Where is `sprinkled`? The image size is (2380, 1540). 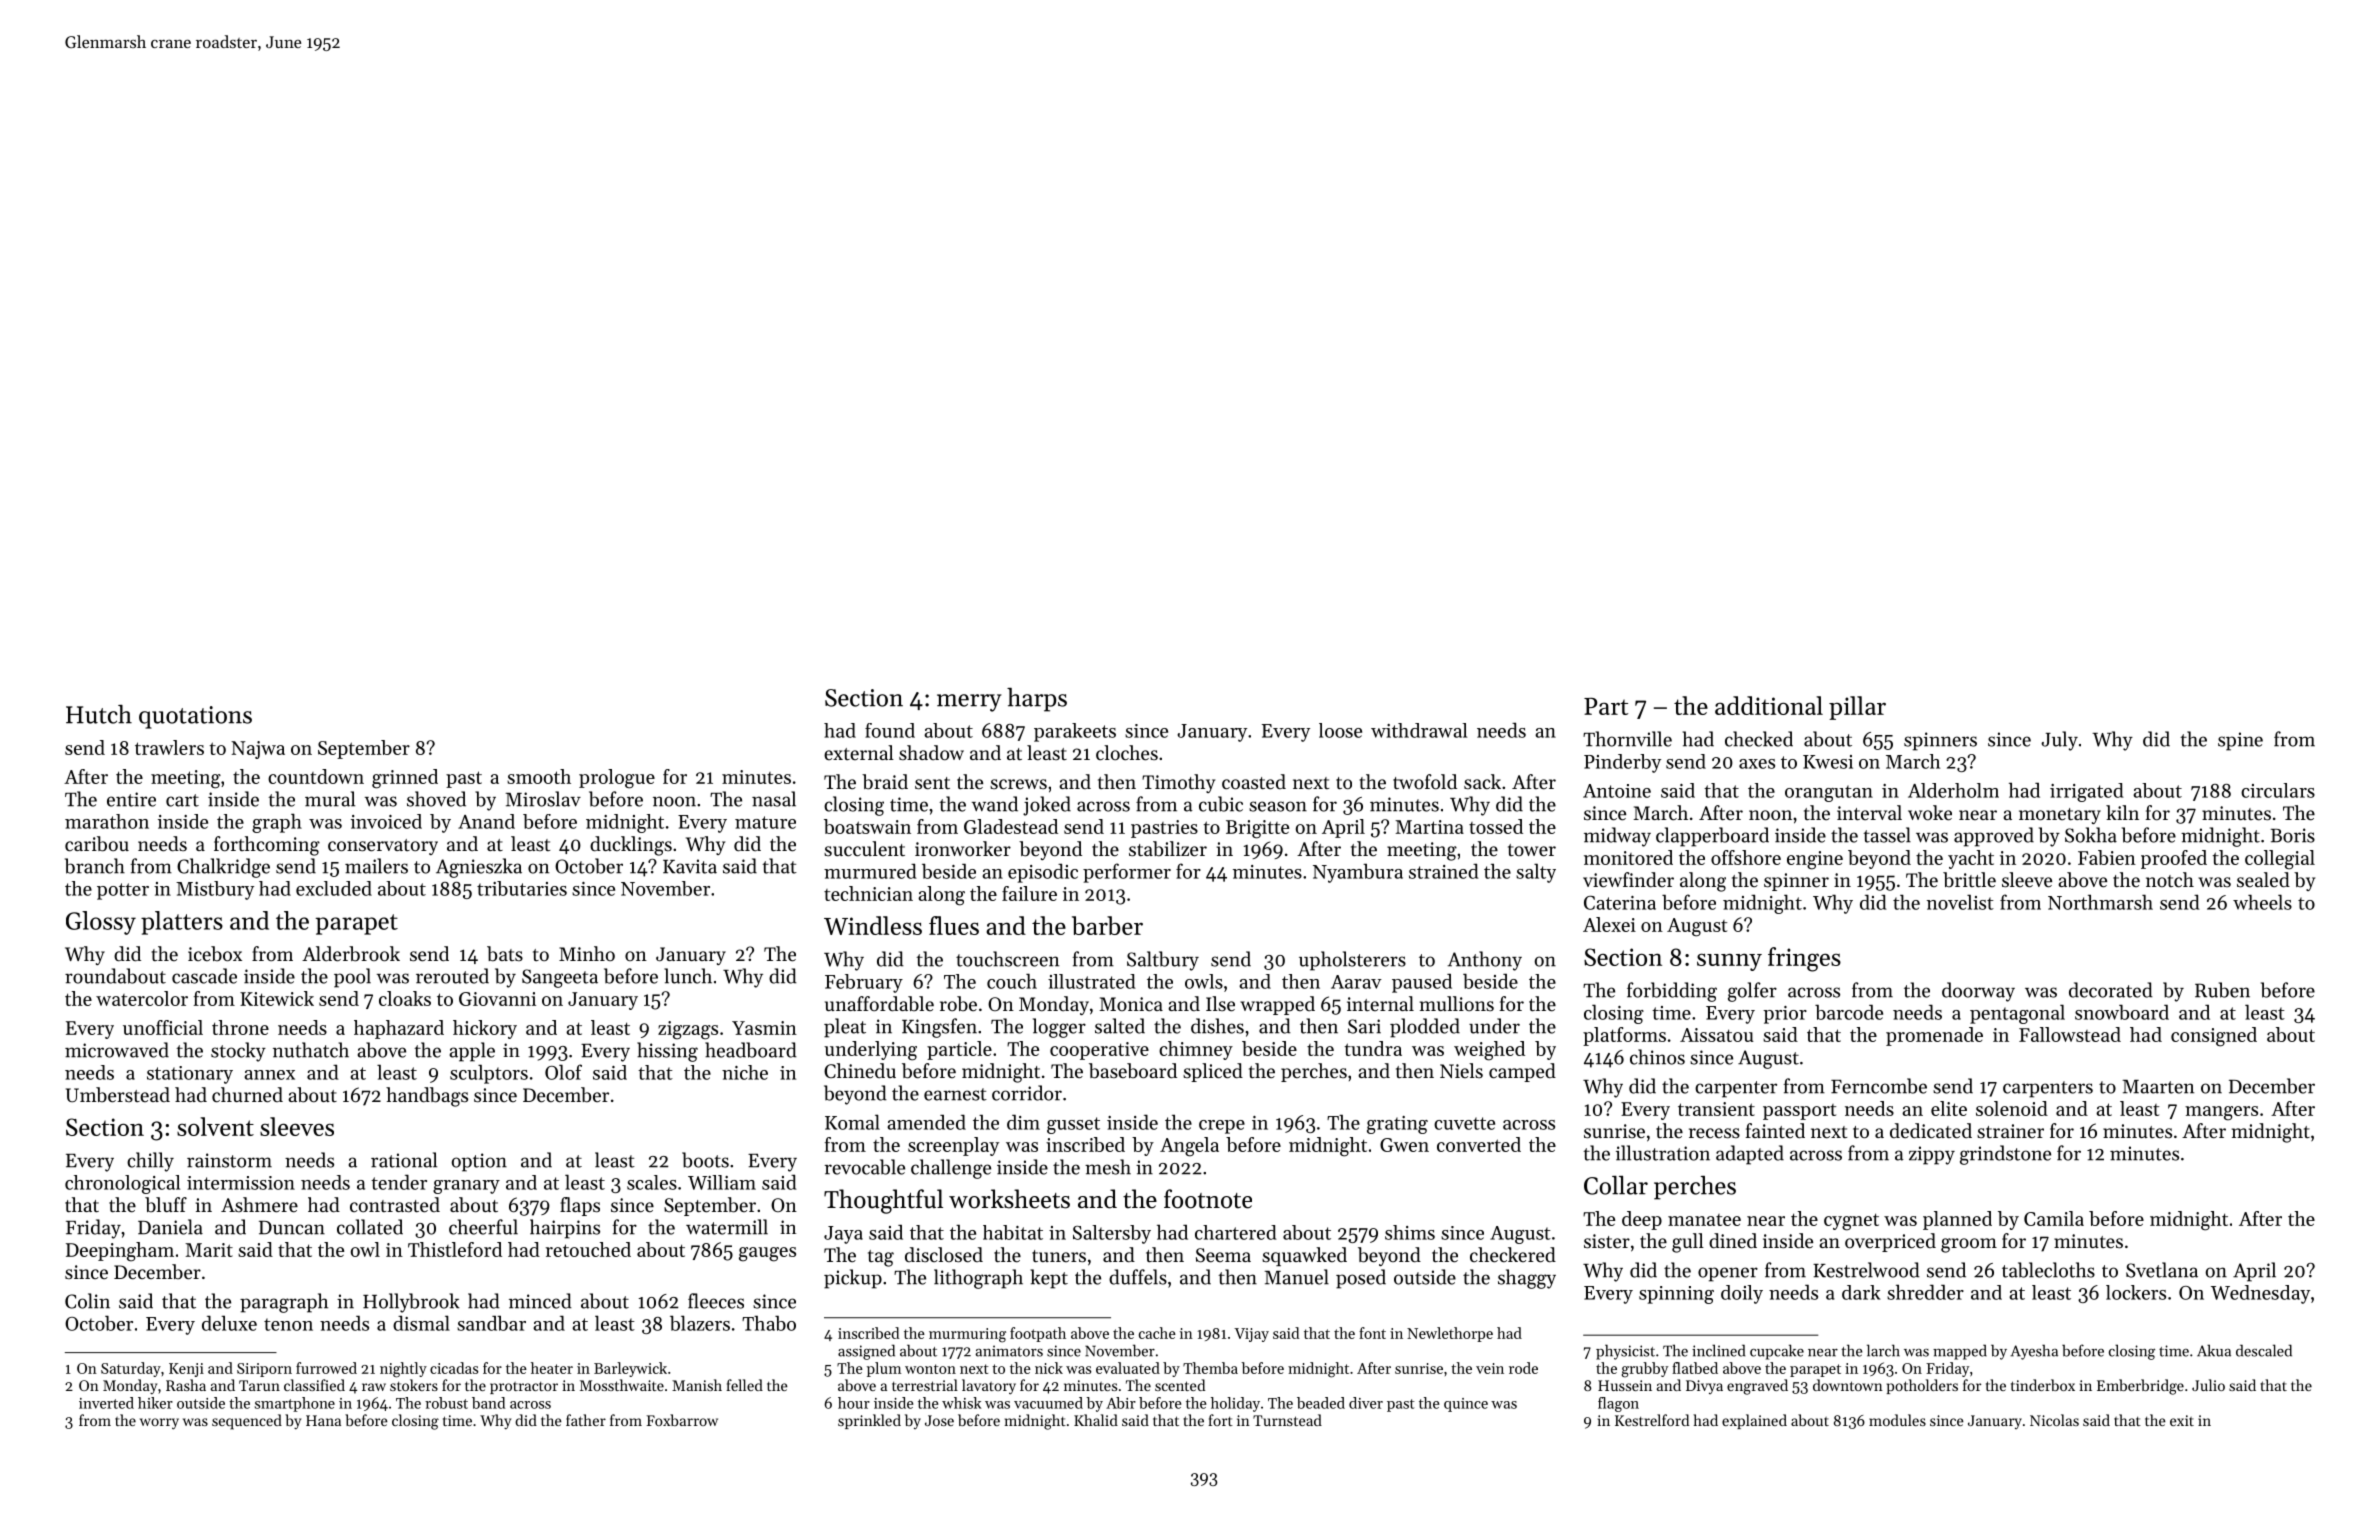 sprinkled is located at coordinates (869, 1421).
